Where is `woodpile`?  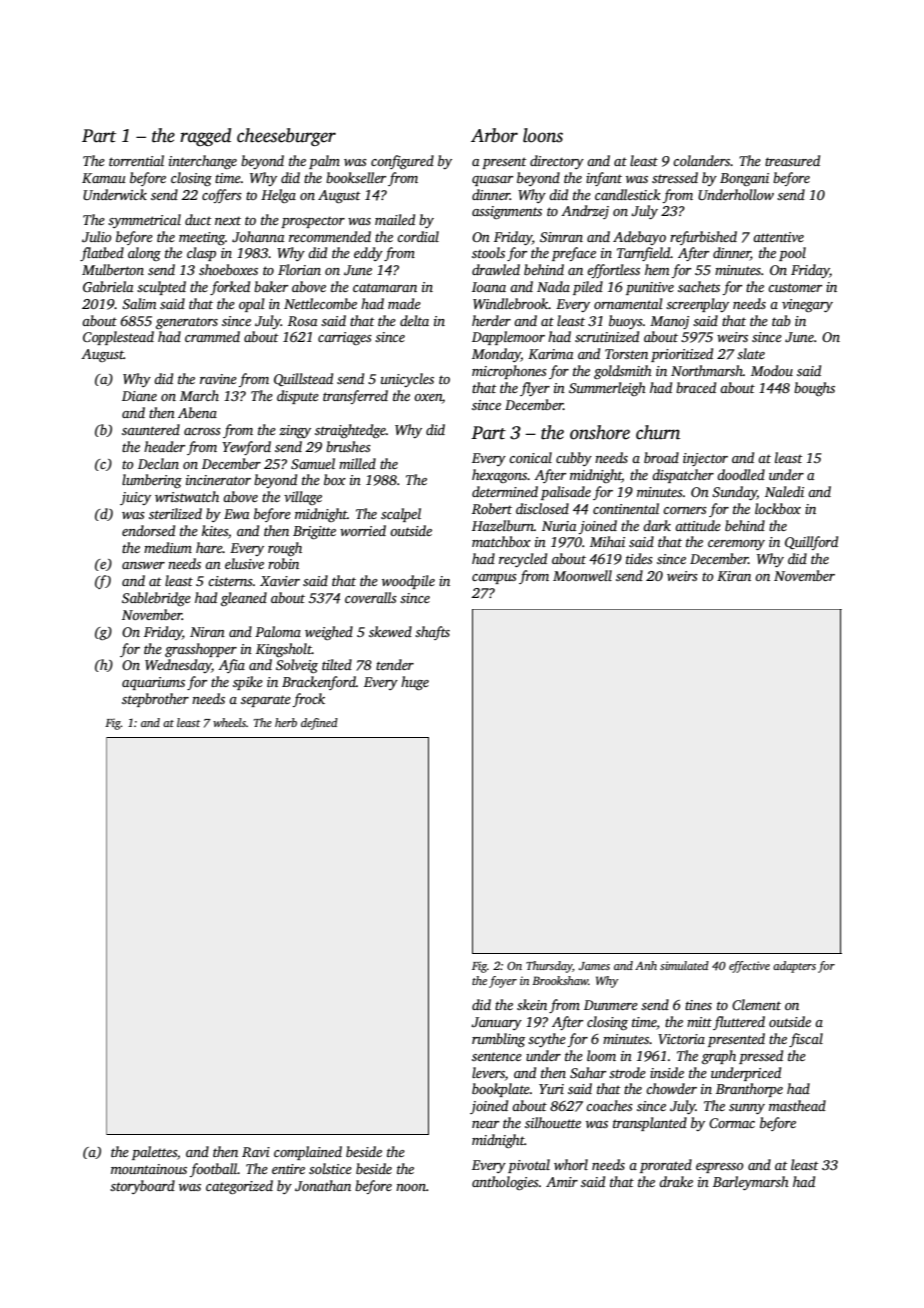
woodpile is located at coordinates (408, 582).
